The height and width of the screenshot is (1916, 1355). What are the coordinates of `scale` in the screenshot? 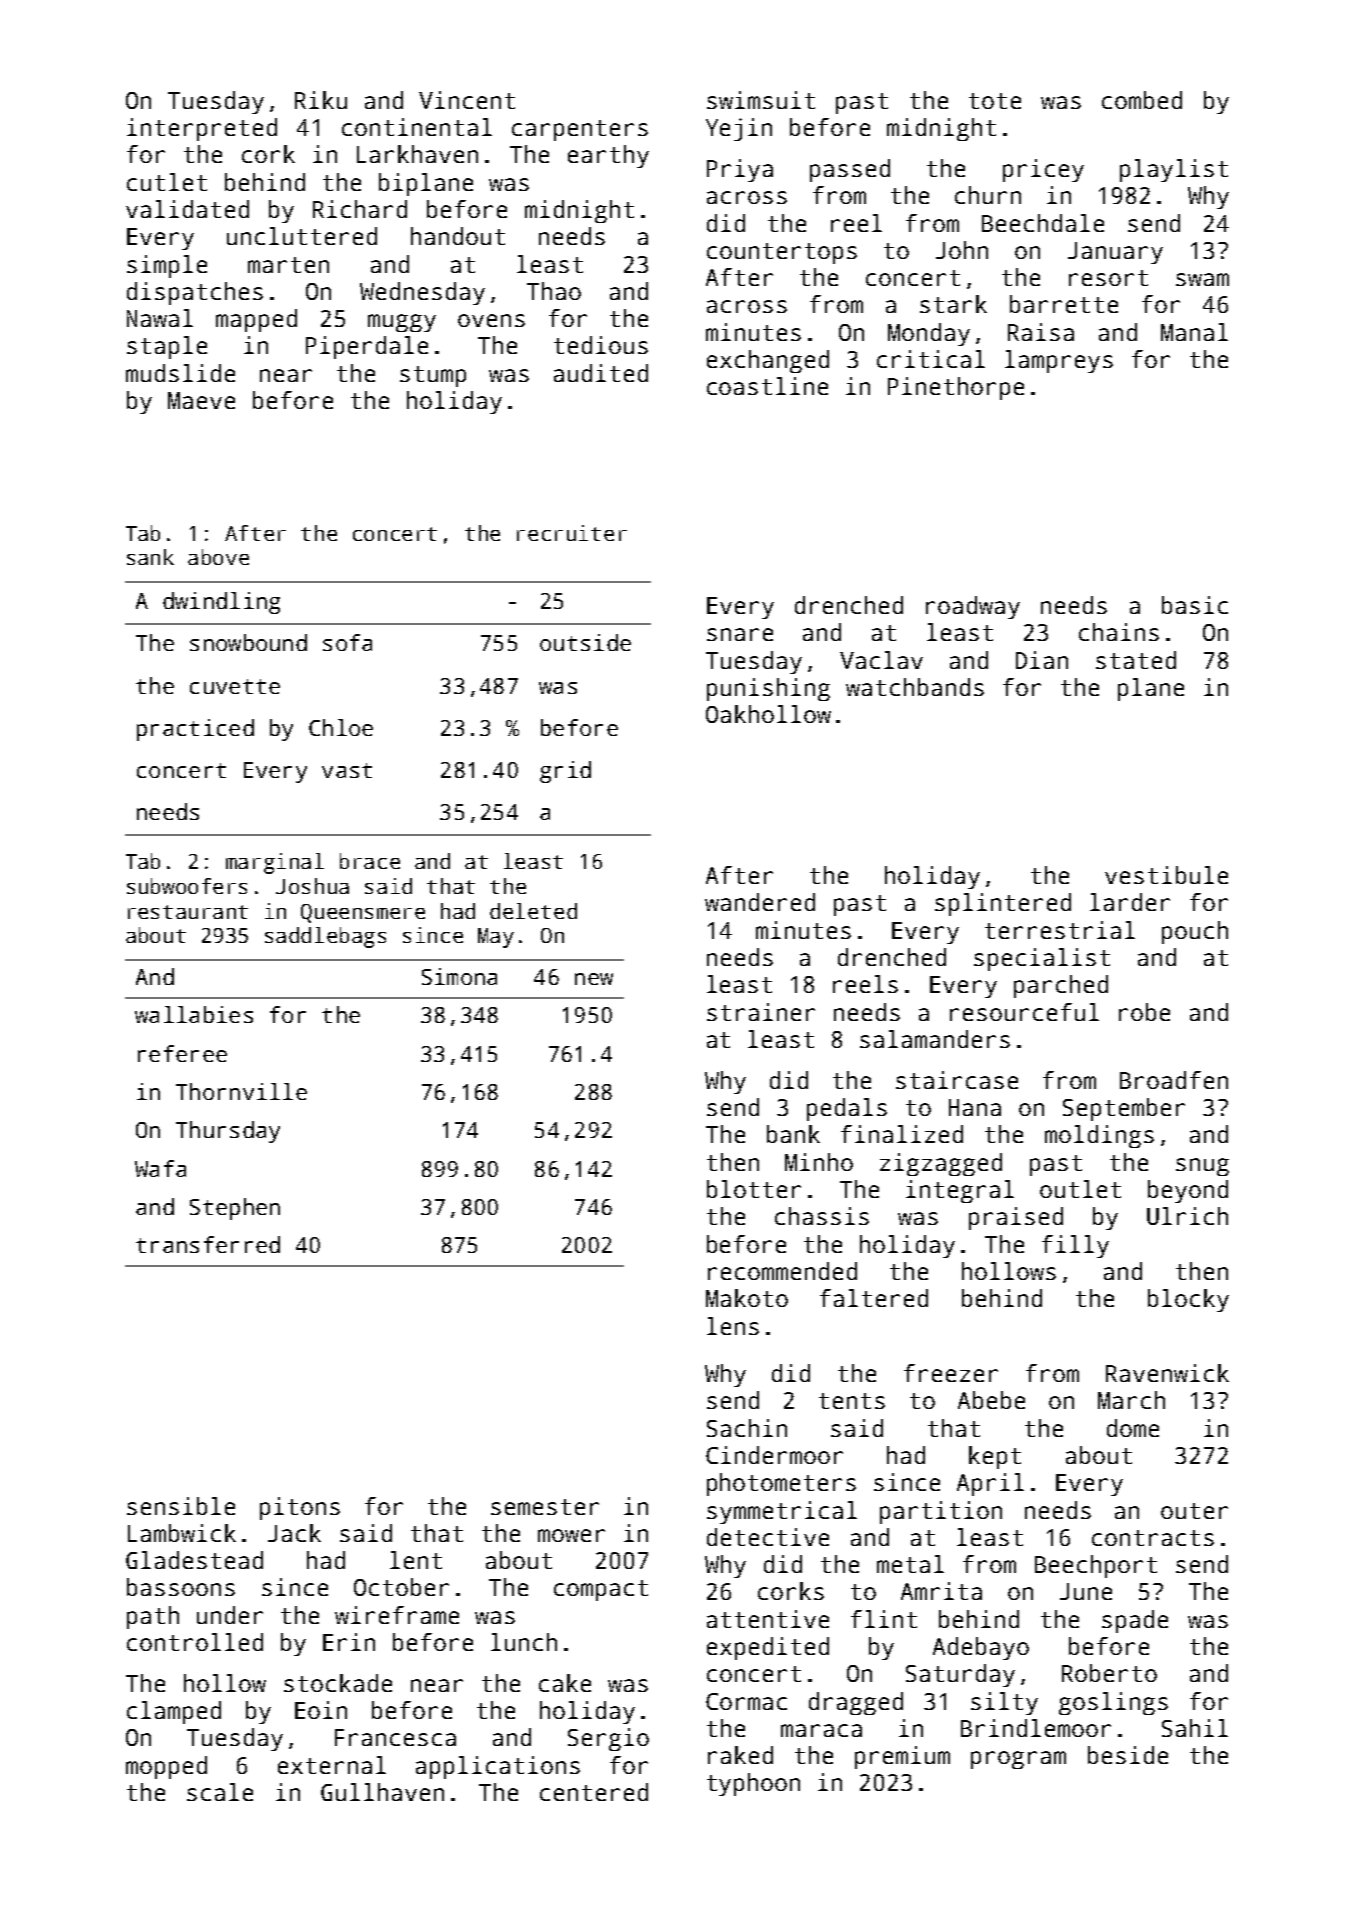 It's located at (220, 1792).
